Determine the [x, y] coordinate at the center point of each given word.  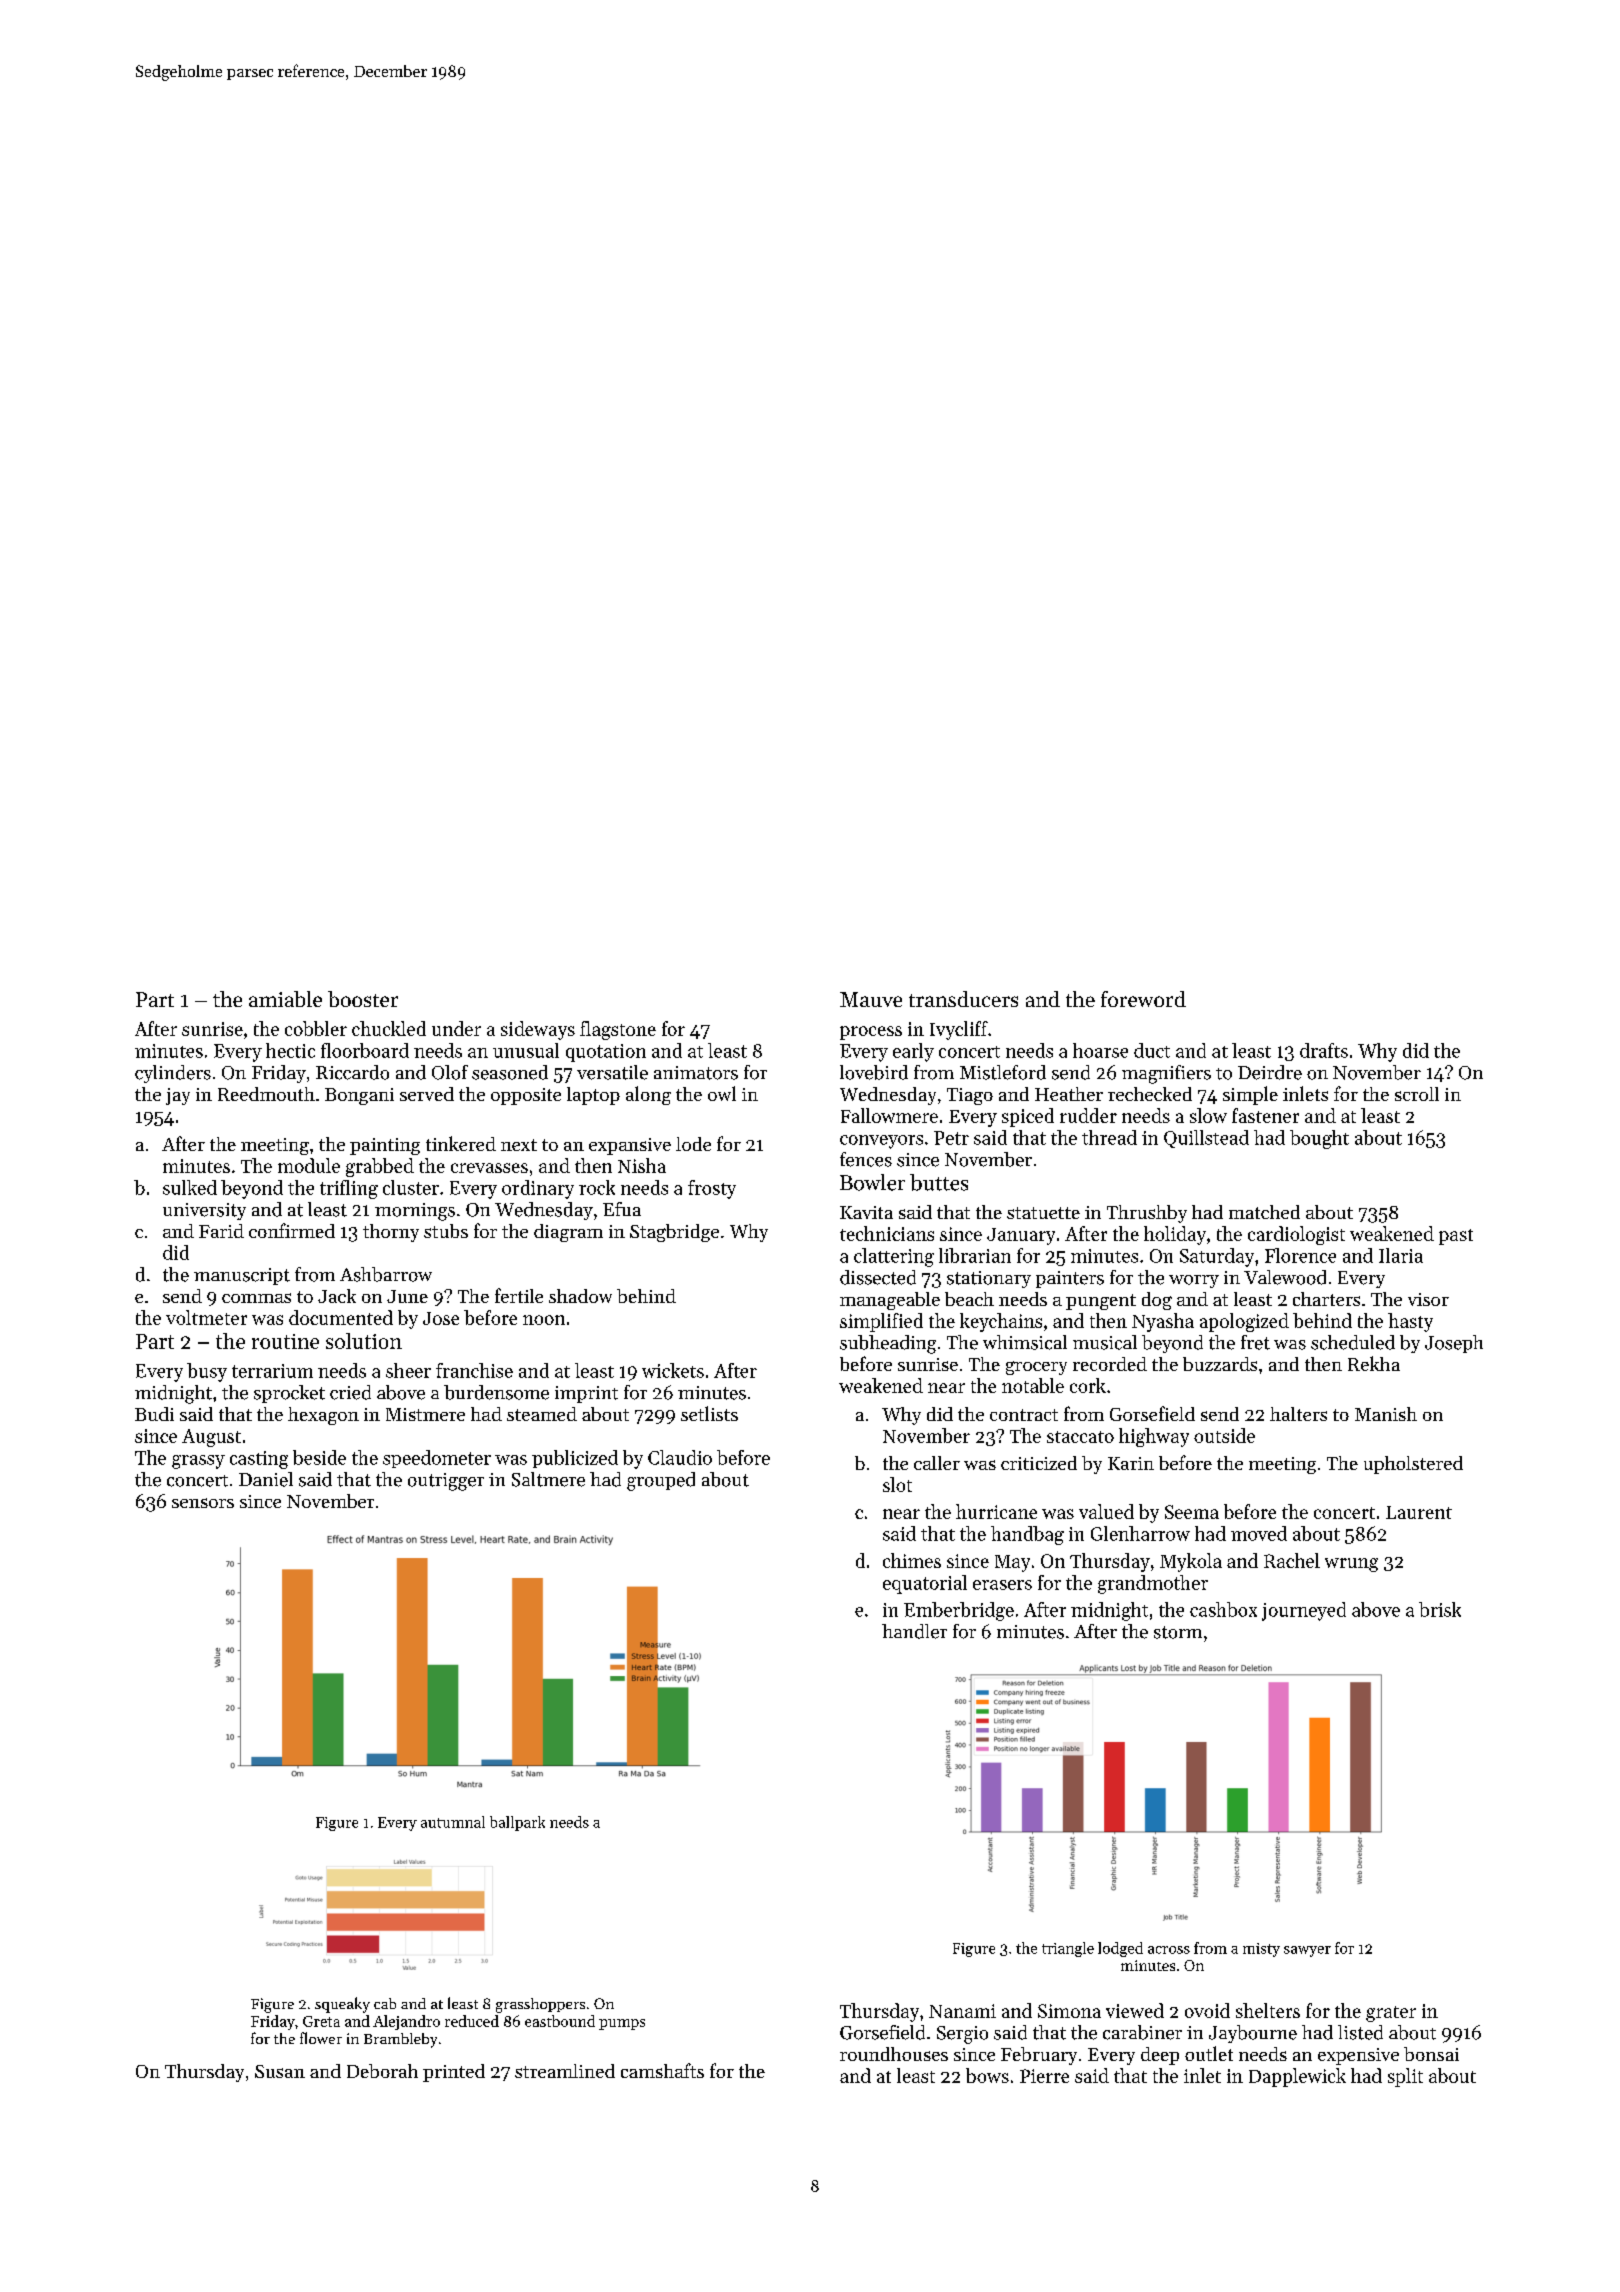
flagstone [618, 1030]
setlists [709, 1413]
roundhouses [894, 2054]
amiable [285, 999]
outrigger [446, 1482]
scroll [1417, 1094]
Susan [280, 2071]
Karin [1131, 1463]
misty [1261, 1950]
